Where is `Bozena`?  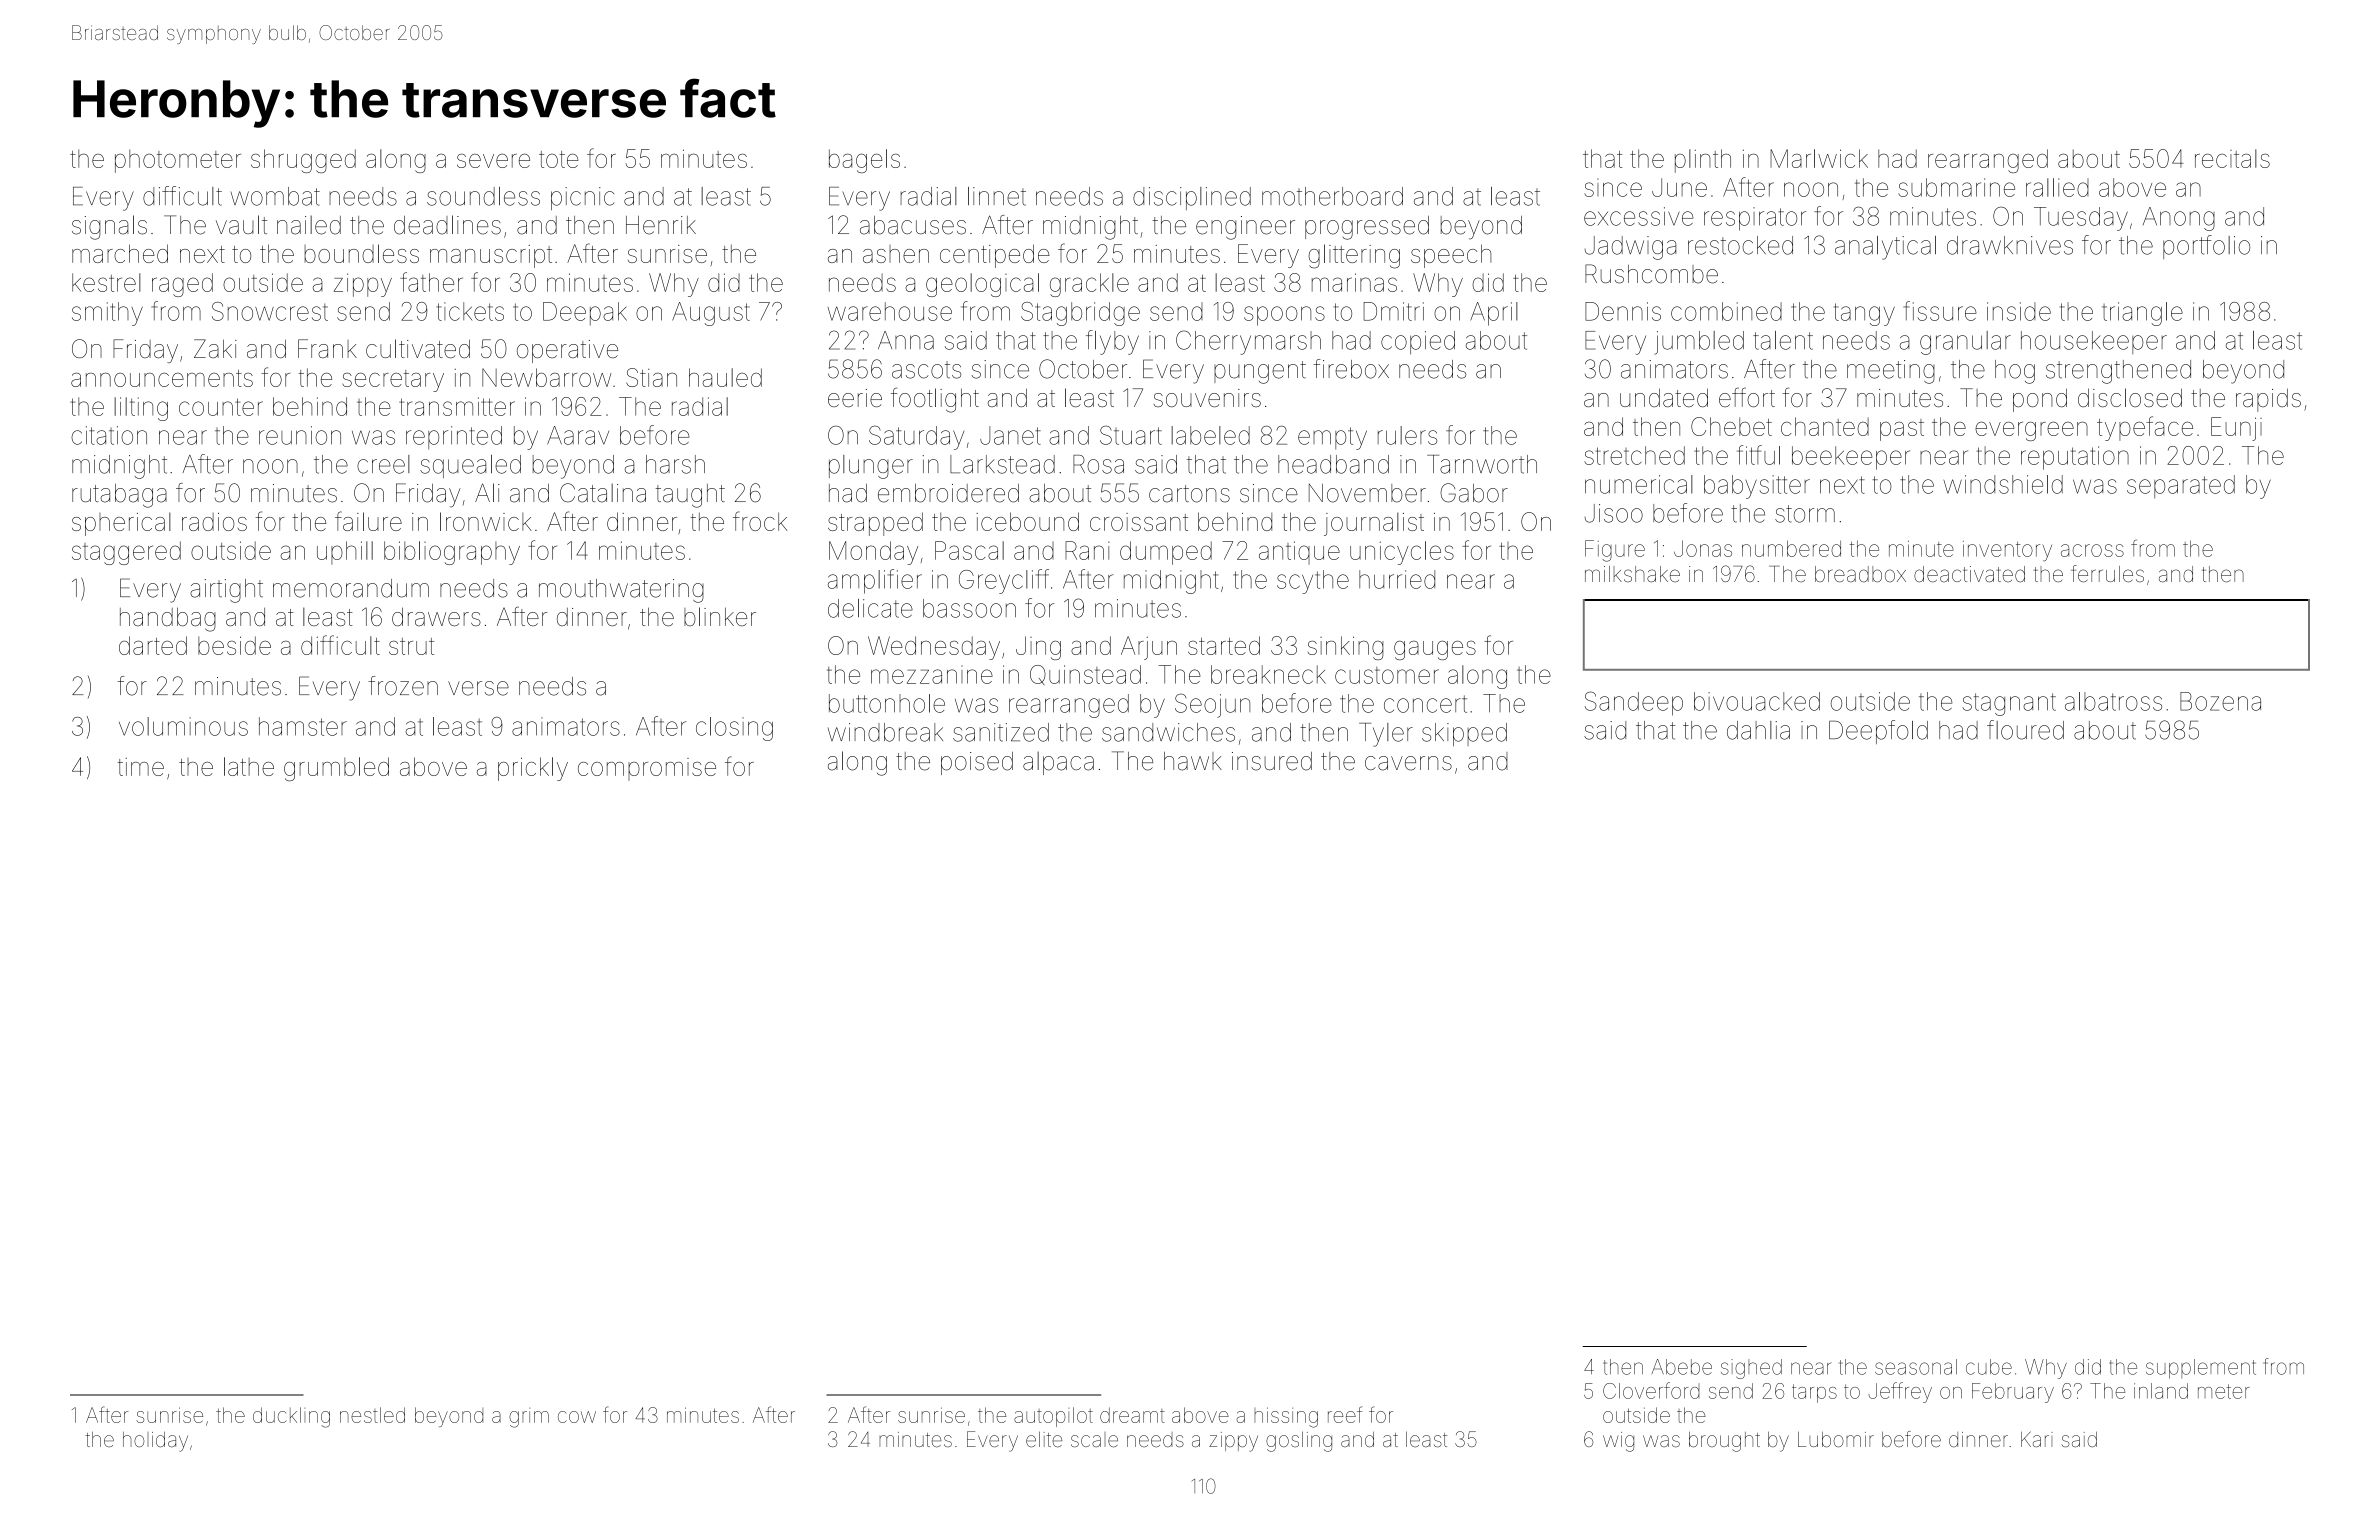 Bozena is located at coordinates (2220, 701).
